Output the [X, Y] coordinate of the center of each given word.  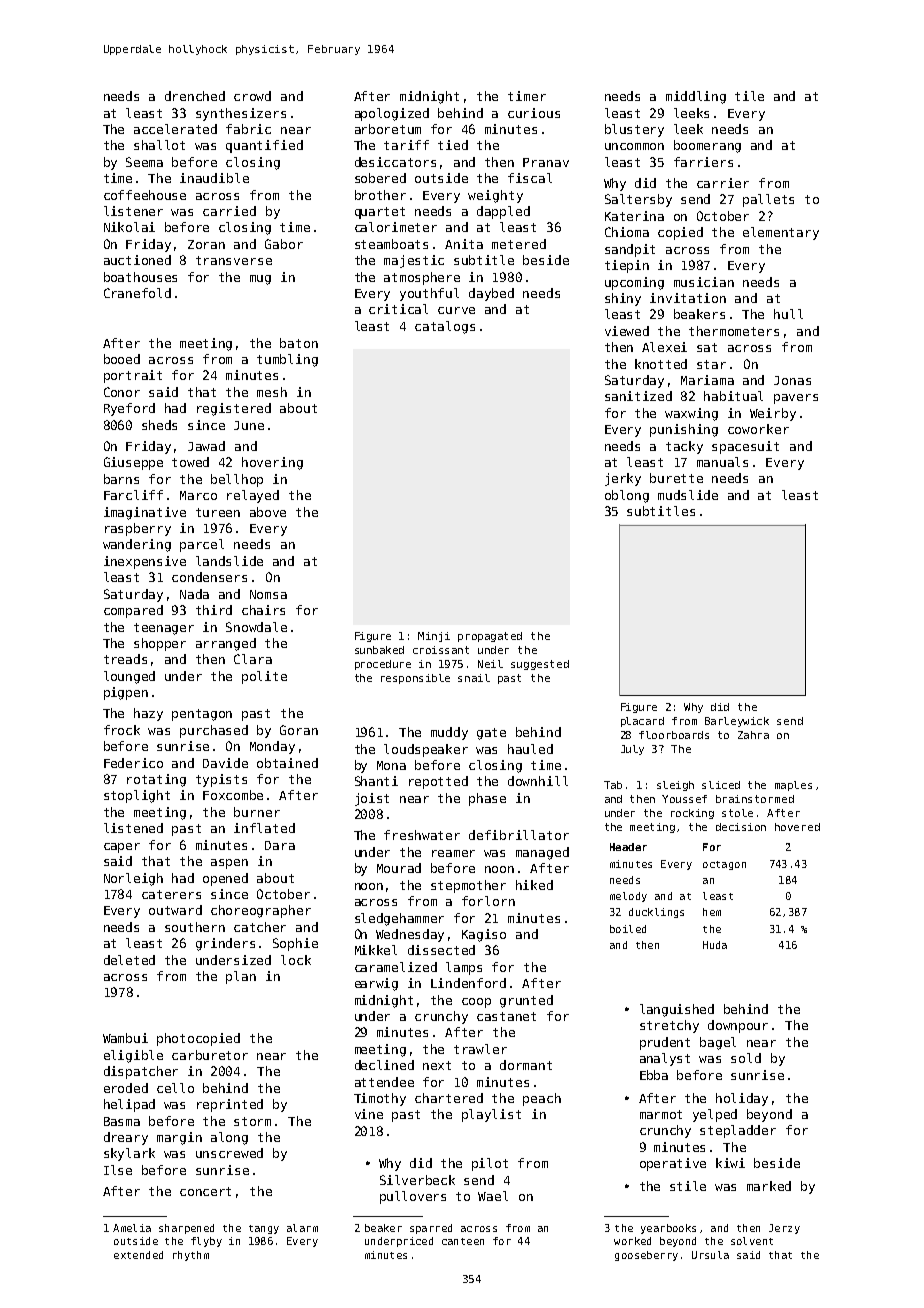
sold [746, 1058]
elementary [781, 233]
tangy [264, 1229]
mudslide [688, 495]
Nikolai [129, 227]
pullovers [413, 1197]
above [268, 512]
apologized [392, 114]
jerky [623, 479]
